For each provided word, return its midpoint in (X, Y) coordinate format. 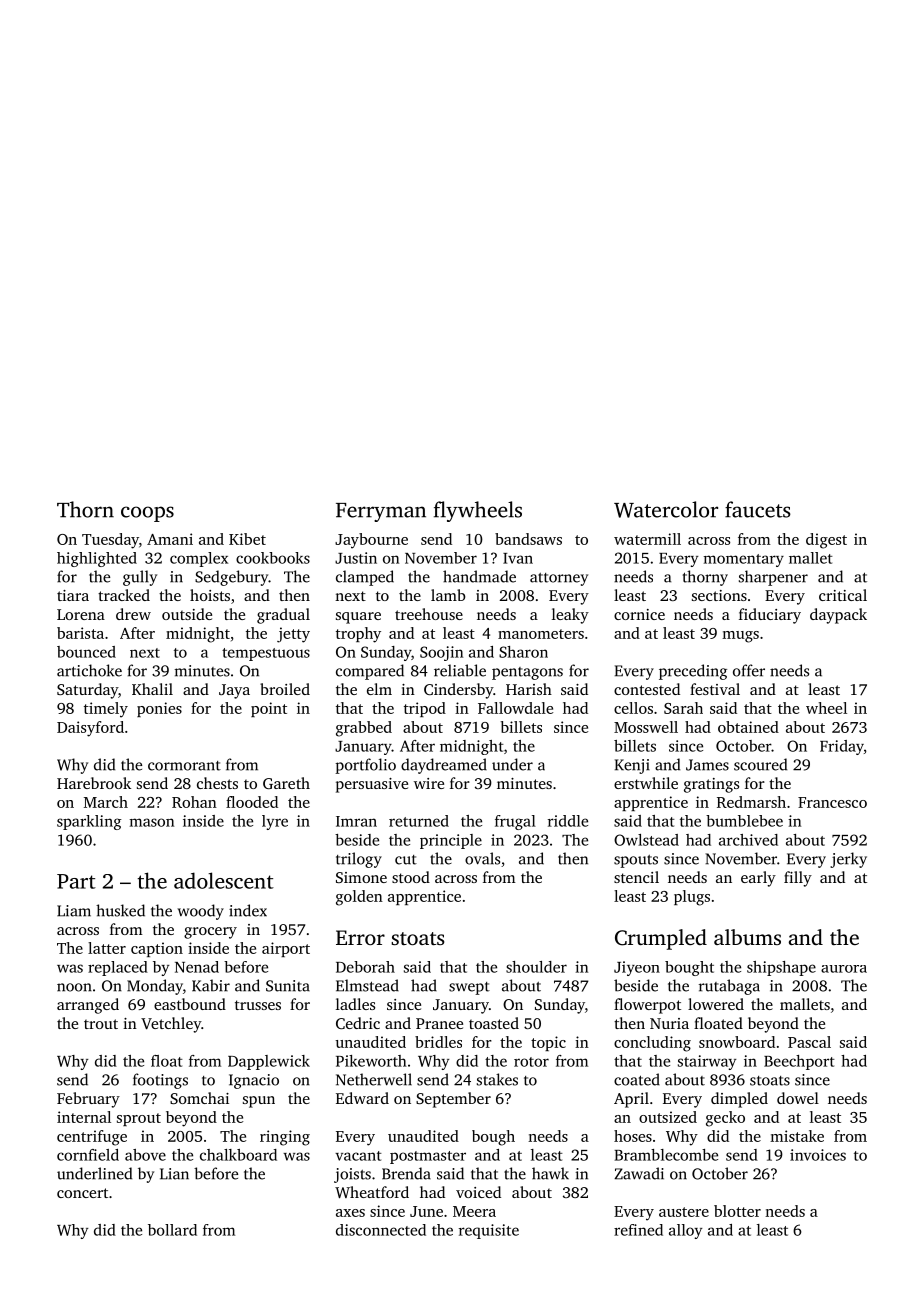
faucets (758, 509)
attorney (559, 579)
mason (152, 822)
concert (82, 1193)
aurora (844, 969)
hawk (550, 1173)
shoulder (536, 967)
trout (101, 1024)
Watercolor (666, 509)
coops (147, 514)
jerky (848, 860)
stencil (636, 877)
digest (826, 541)
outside (187, 614)
